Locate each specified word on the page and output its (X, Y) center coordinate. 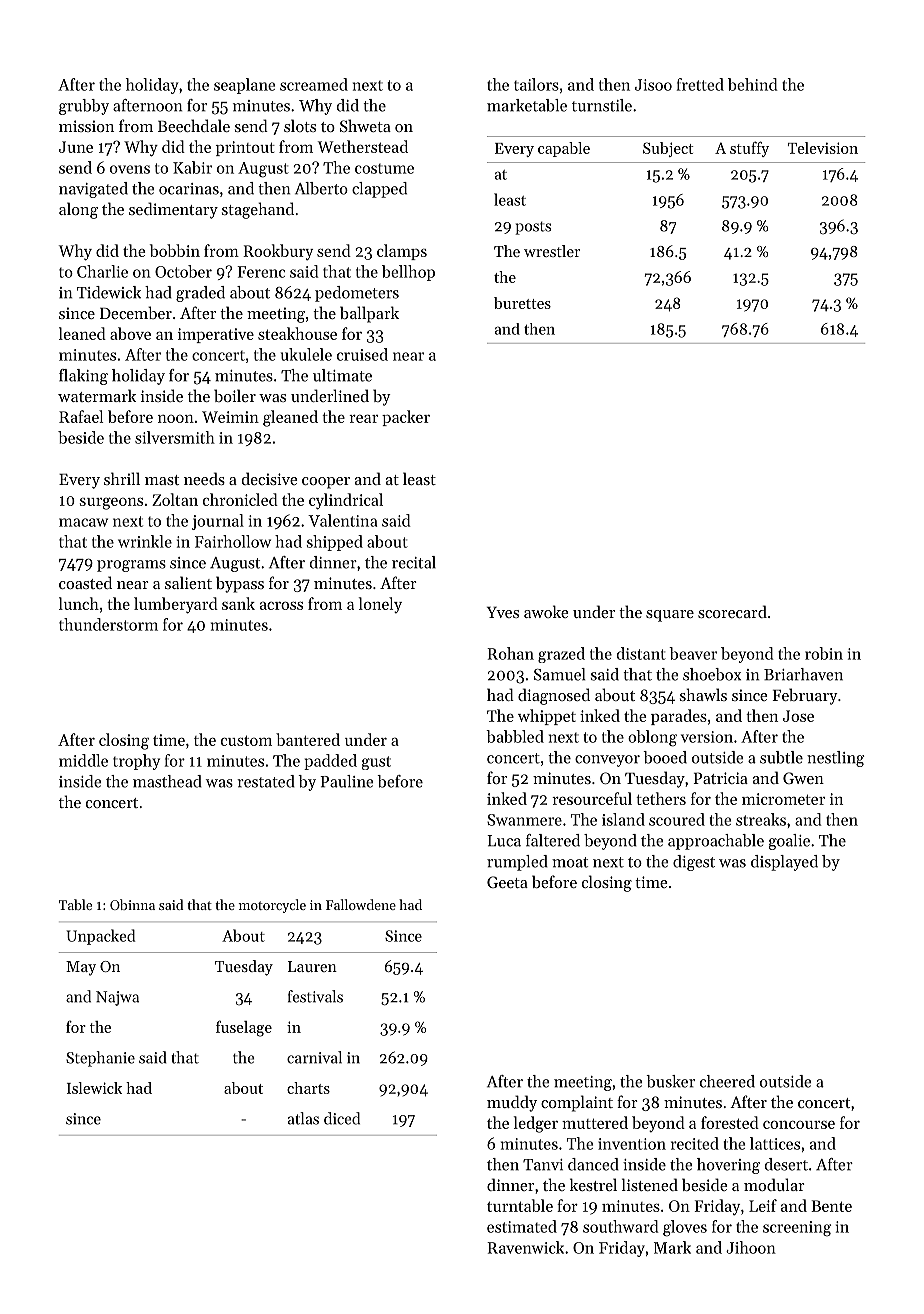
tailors (536, 84)
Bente (831, 1206)
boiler (235, 395)
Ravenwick (525, 1247)
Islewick (94, 1088)
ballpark (369, 314)
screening (797, 1229)
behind (752, 84)
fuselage (244, 1028)
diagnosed (554, 696)
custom (246, 740)
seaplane (244, 86)
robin (824, 653)
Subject (668, 149)
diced (342, 1118)
